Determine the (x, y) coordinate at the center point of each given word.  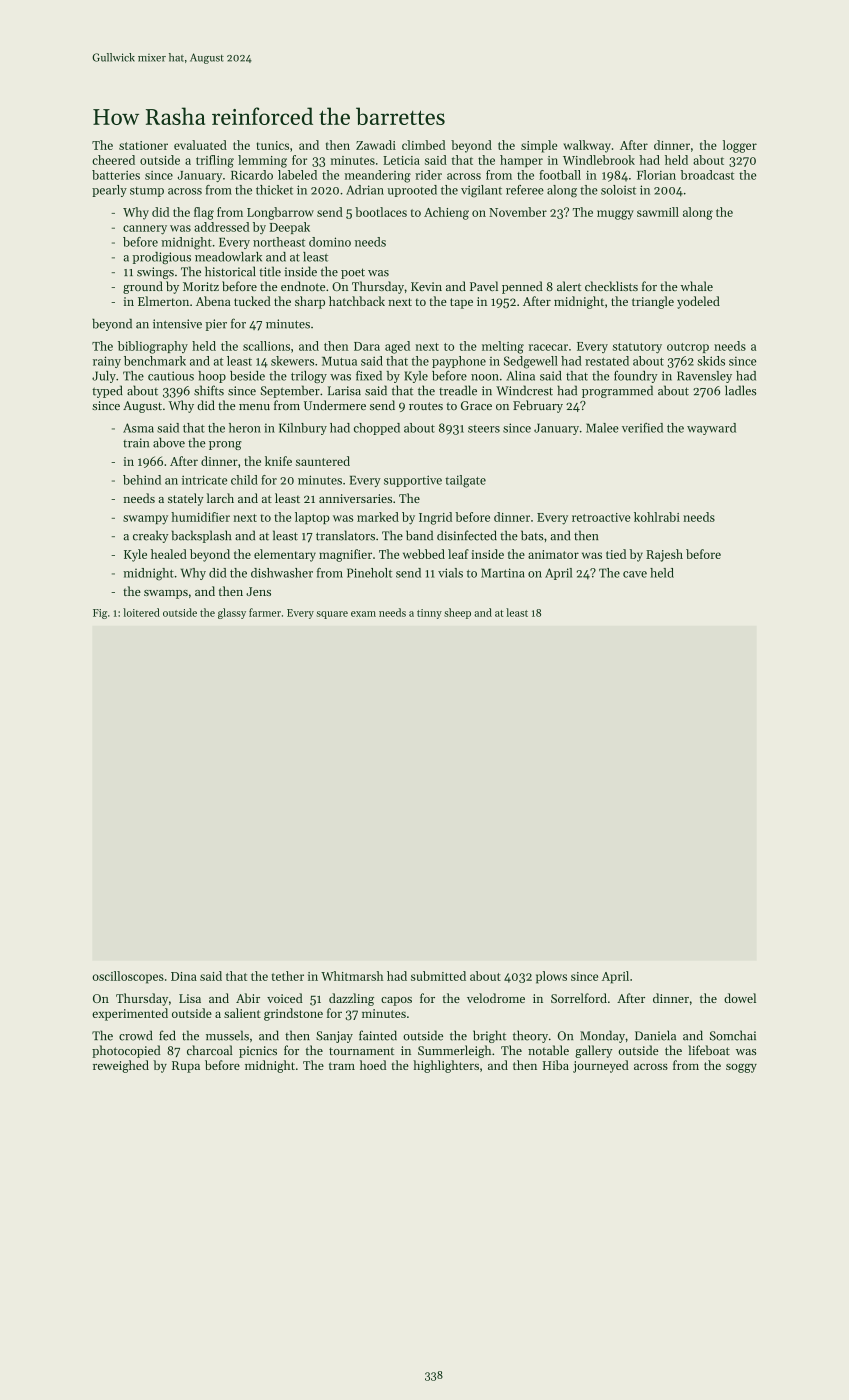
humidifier (200, 517)
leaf (458, 554)
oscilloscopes (128, 977)
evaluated (200, 145)
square (332, 615)
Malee (602, 428)
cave (635, 574)
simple (539, 146)
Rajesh (664, 555)
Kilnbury (303, 429)
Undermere (335, 405)
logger (740, 146)
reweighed (121, 1066)
